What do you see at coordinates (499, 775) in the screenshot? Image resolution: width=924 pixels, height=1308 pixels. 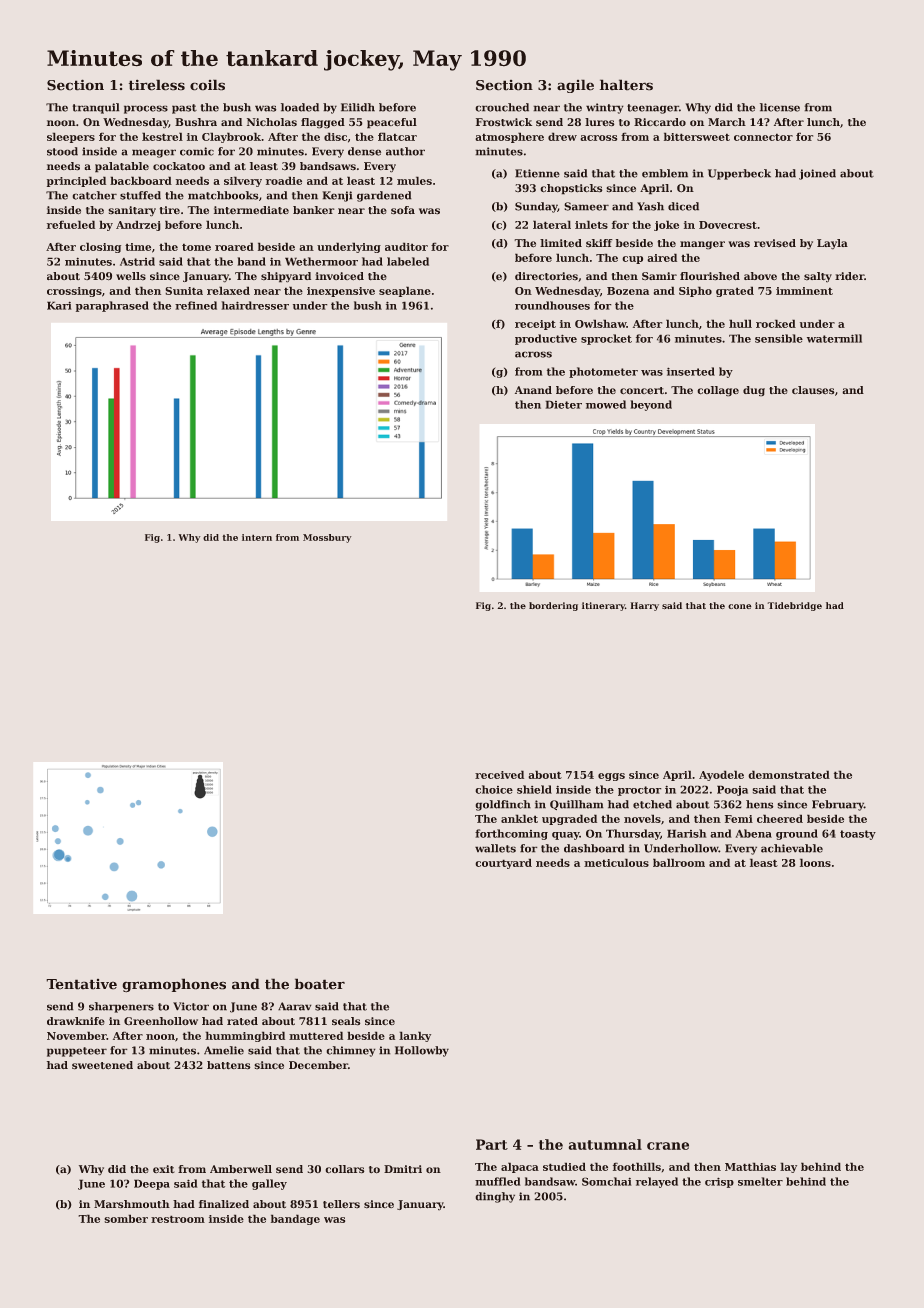 I see `received` at bounding box center [499, 775].
